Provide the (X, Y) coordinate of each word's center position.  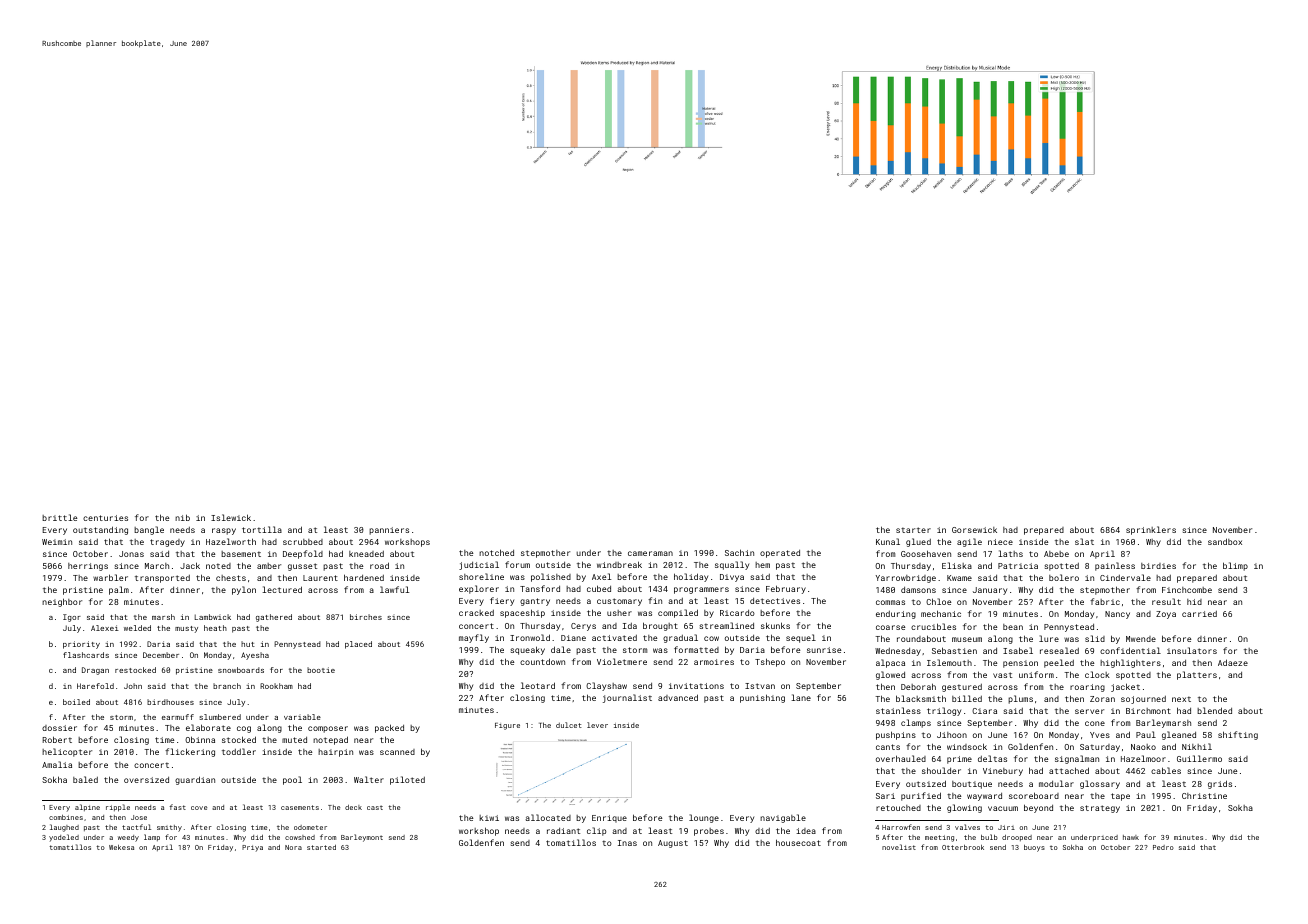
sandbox (1225, 541)
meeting (939, 838)
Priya (252, 848)
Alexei (105, 628)
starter (913, 530)
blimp (1235, 566)
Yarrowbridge (906, 579)
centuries (105, 518)
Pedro (1163, 847)
